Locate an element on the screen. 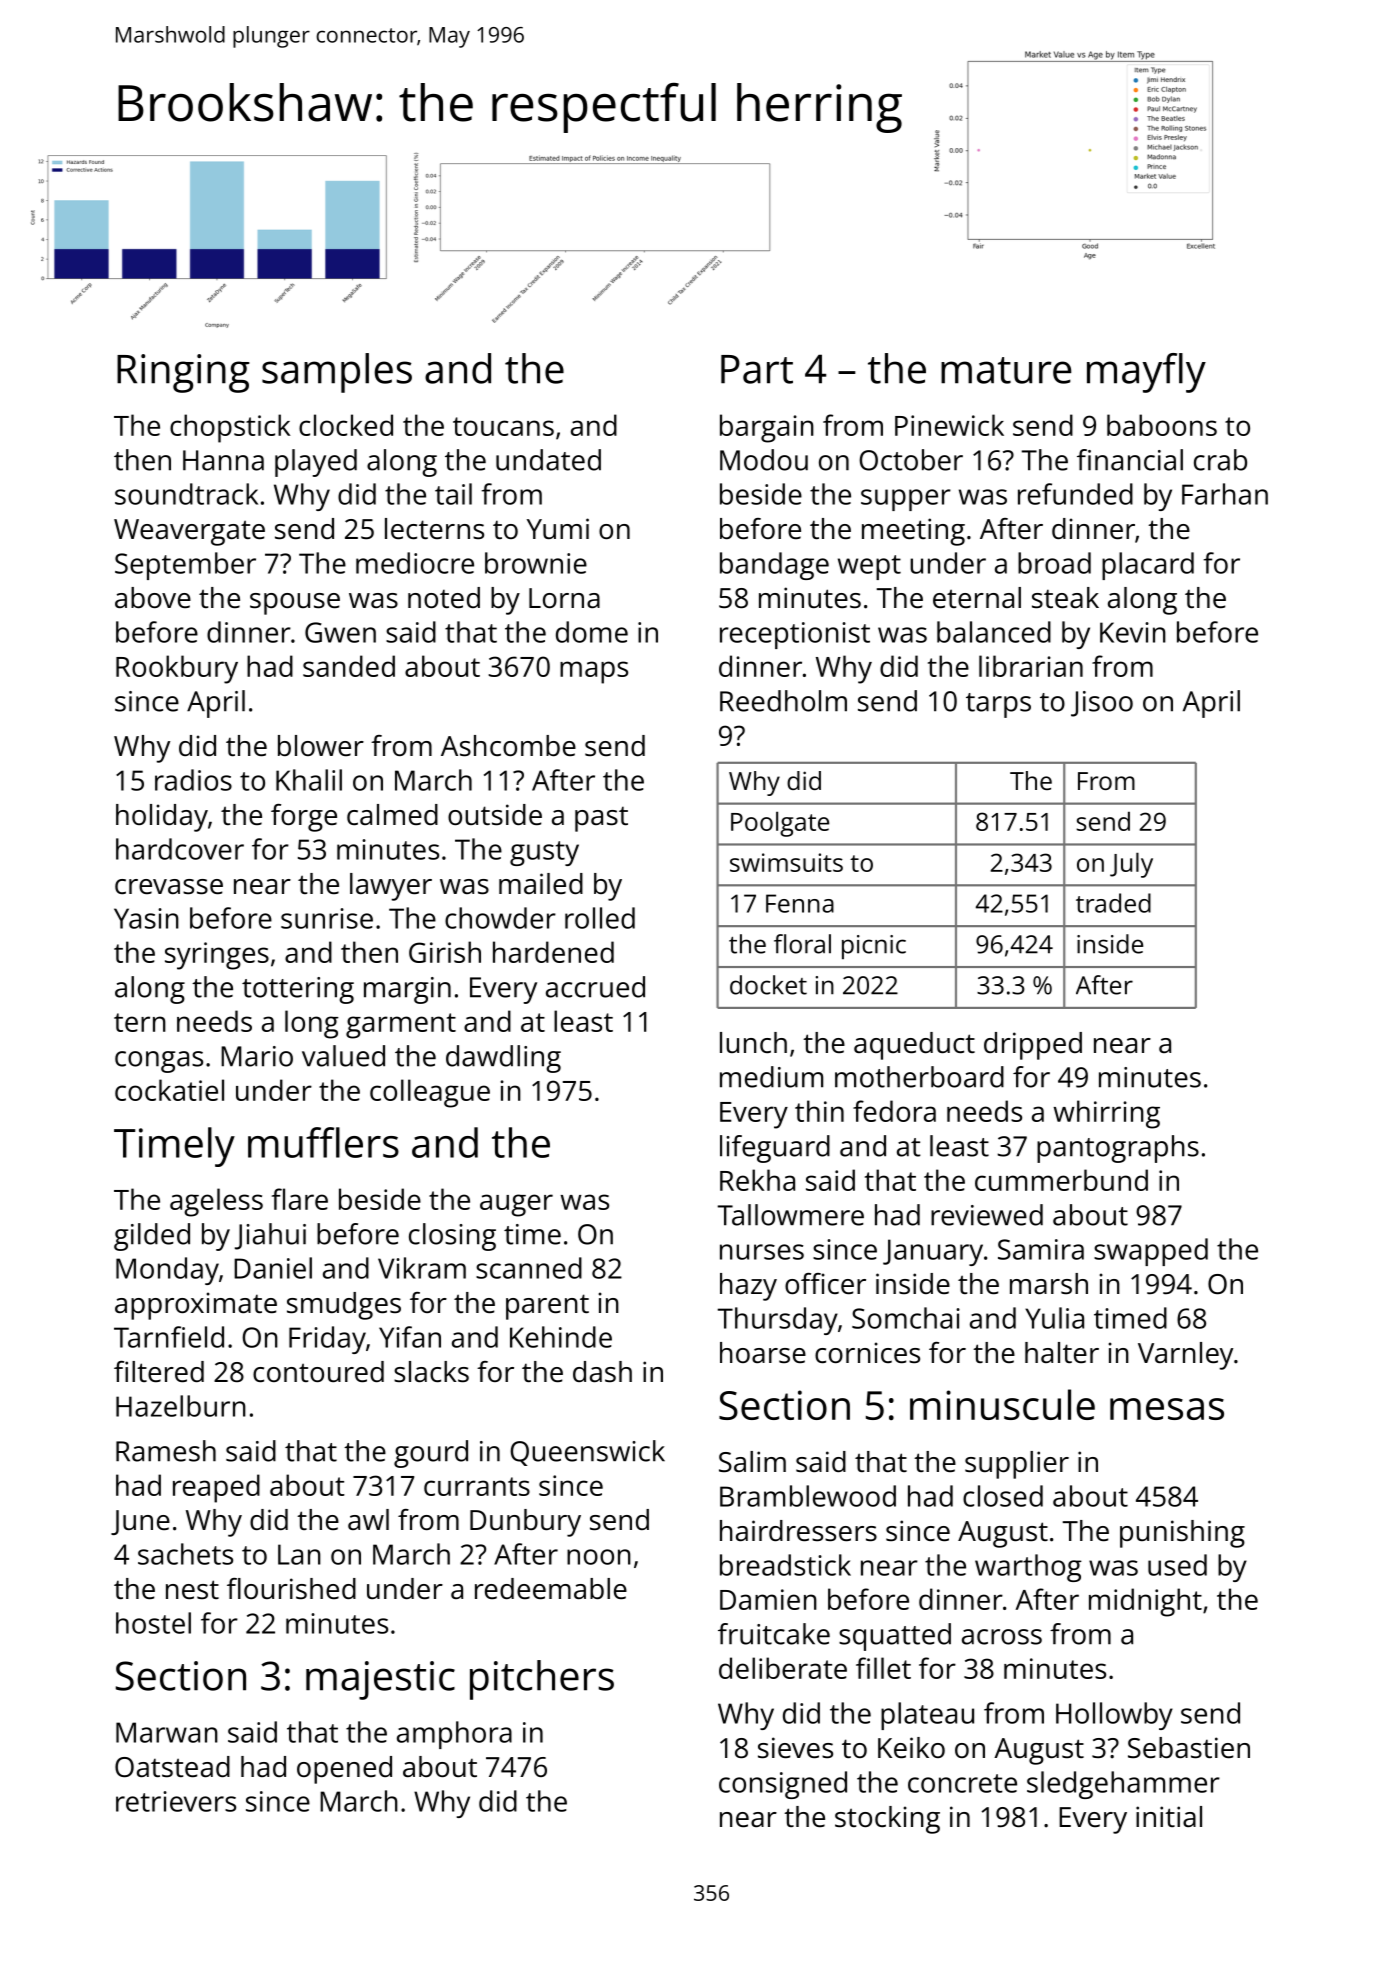  Salim is located at coordinates (752, 1462).
